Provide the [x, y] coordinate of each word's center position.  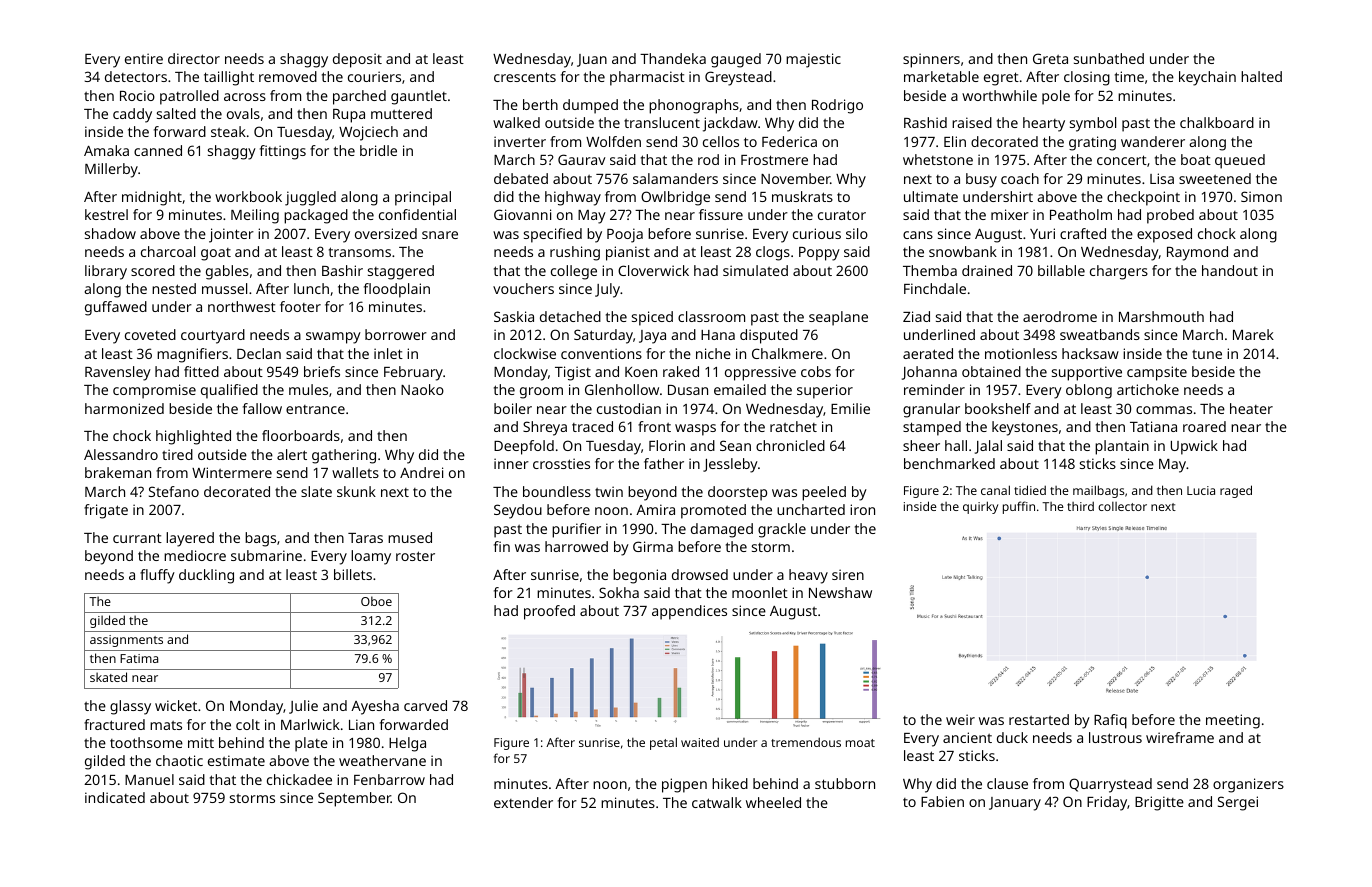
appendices [689, 612]
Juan [592, 60]
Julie [303, 707]
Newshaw [840, 592]
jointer [231, 235]
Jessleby [730, 465]
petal [663, 743]
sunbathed [1109, 58]
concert [1122, 160]
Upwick [1194, 447]
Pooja [625, 235]
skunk [356, 491]
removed [288, 76]
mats [166, 725]
